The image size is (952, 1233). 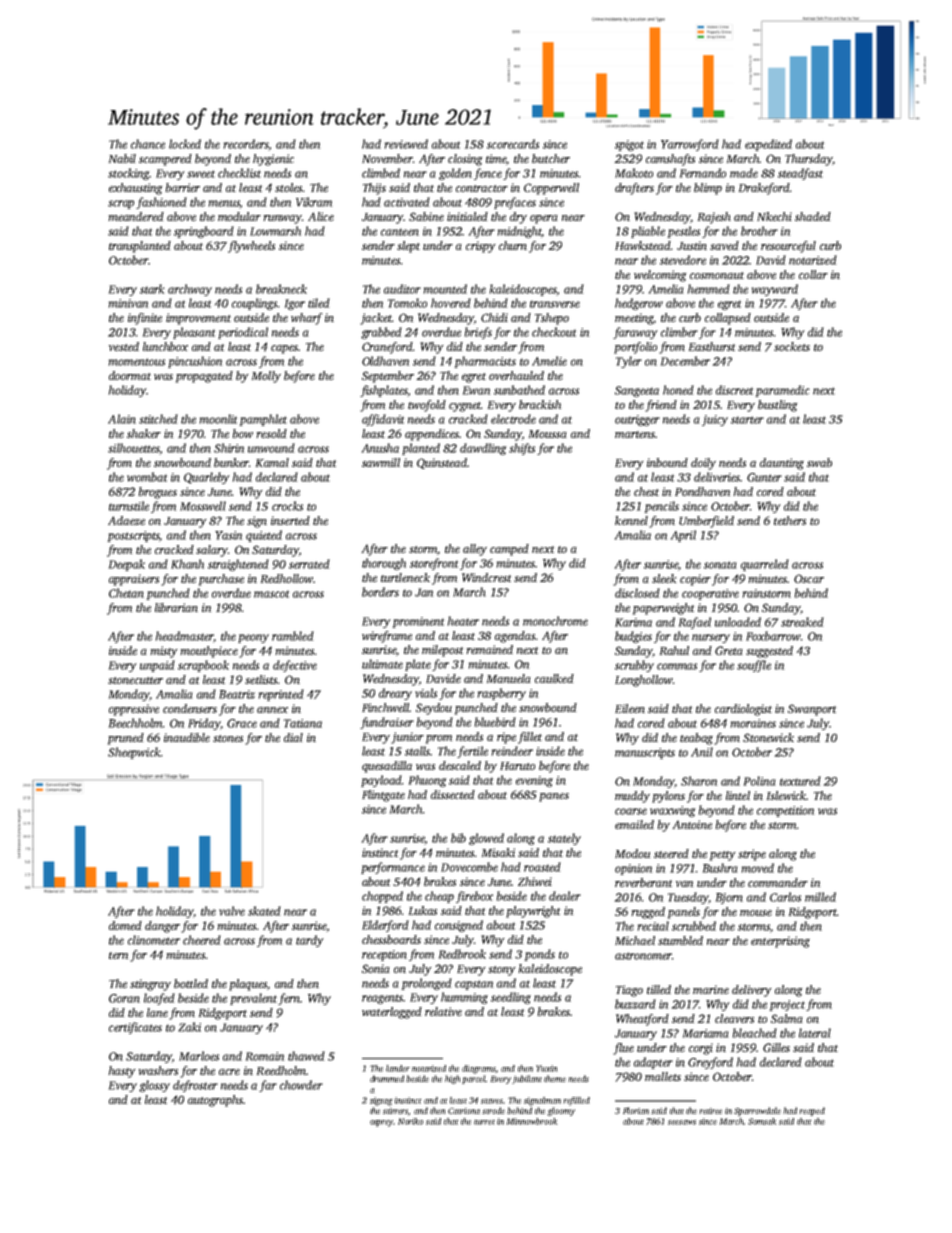 What do you see at coordinates (513, 144) in the screenshot?
I see `scorecards` at bounding box center [513, 144].
